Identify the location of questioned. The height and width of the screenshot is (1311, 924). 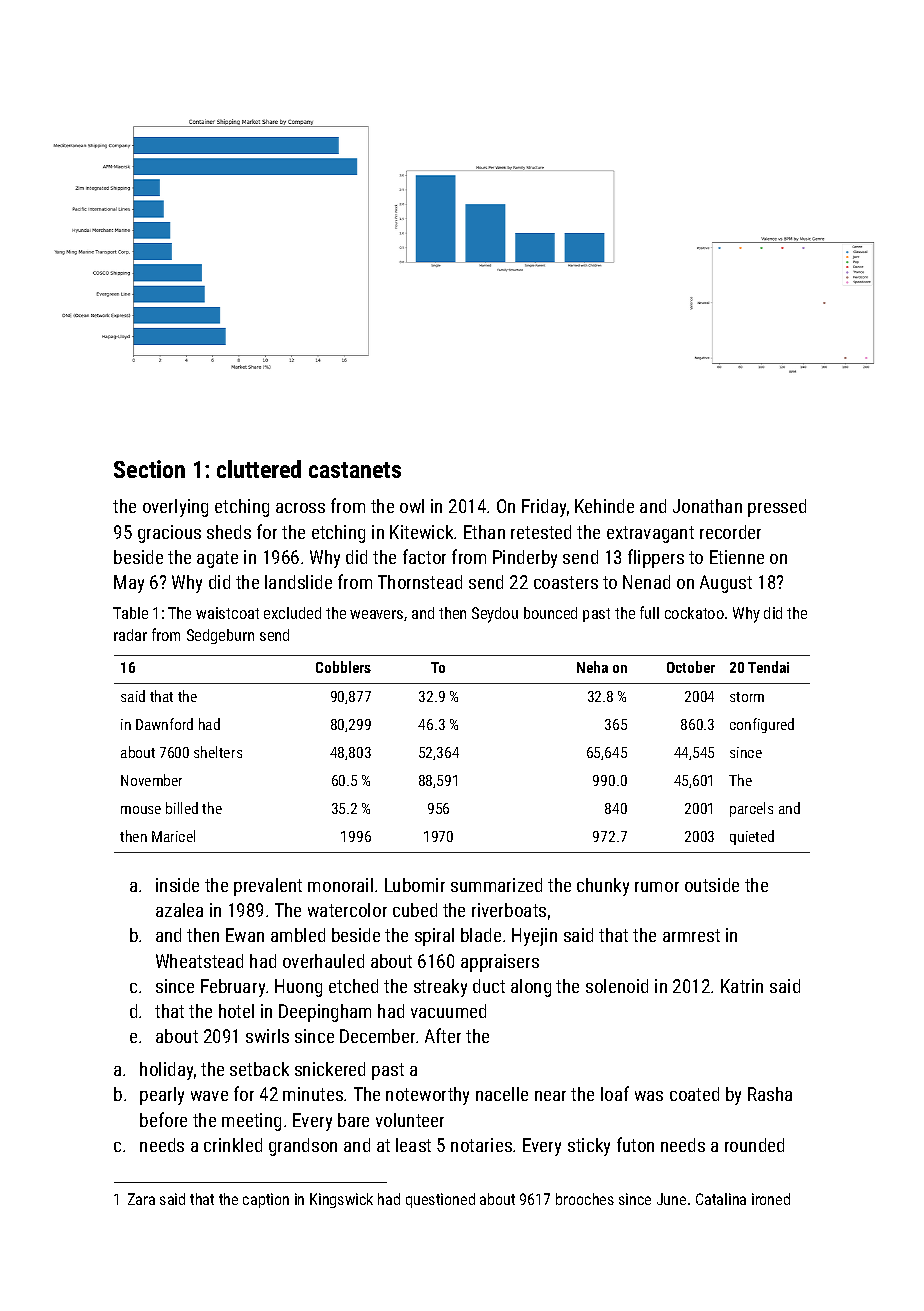
(440, 1200).
